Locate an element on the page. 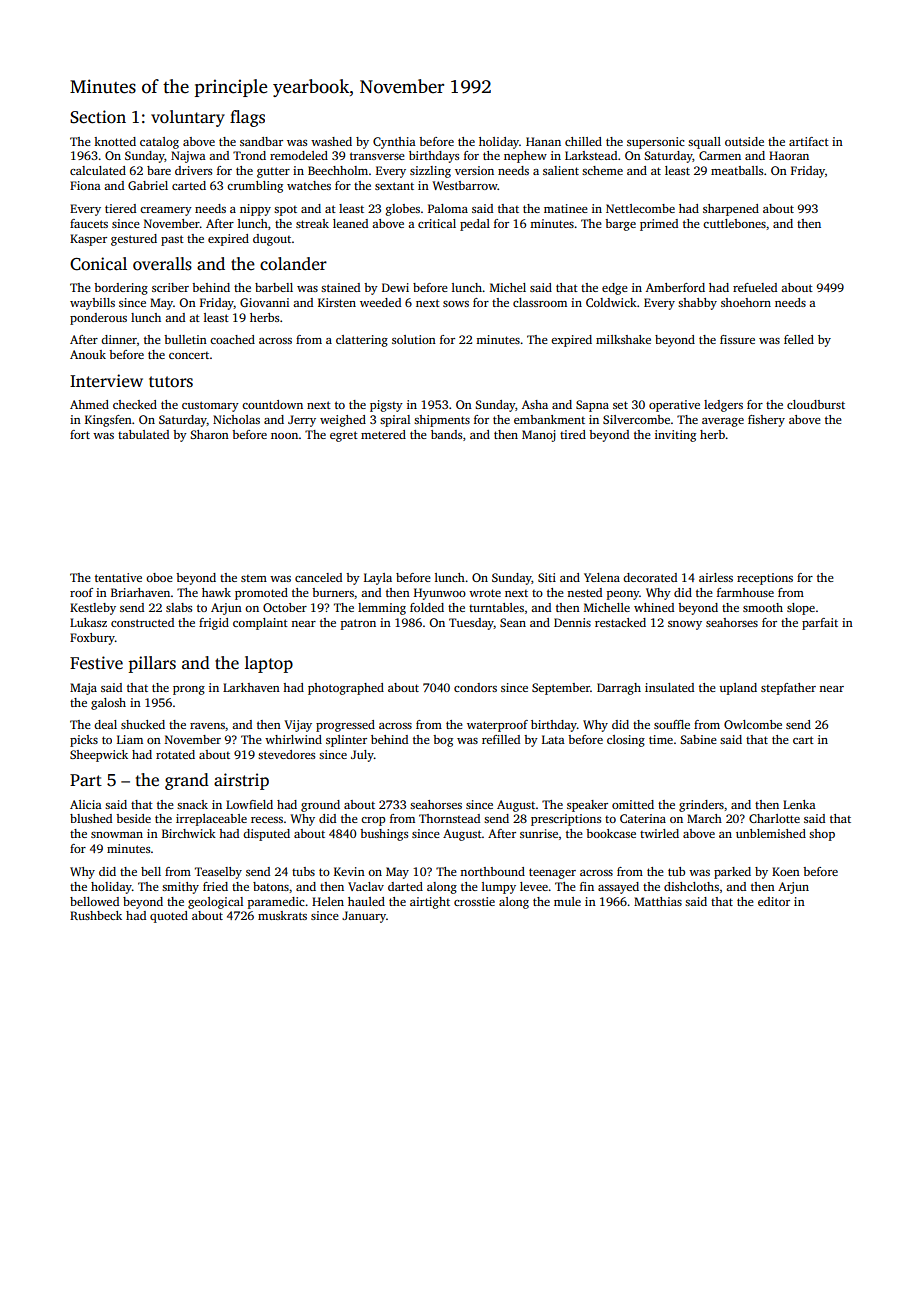 Image resolution: width=924 pixels, height=1308 pixels. Matthias is located at coordinates (658, 901).
